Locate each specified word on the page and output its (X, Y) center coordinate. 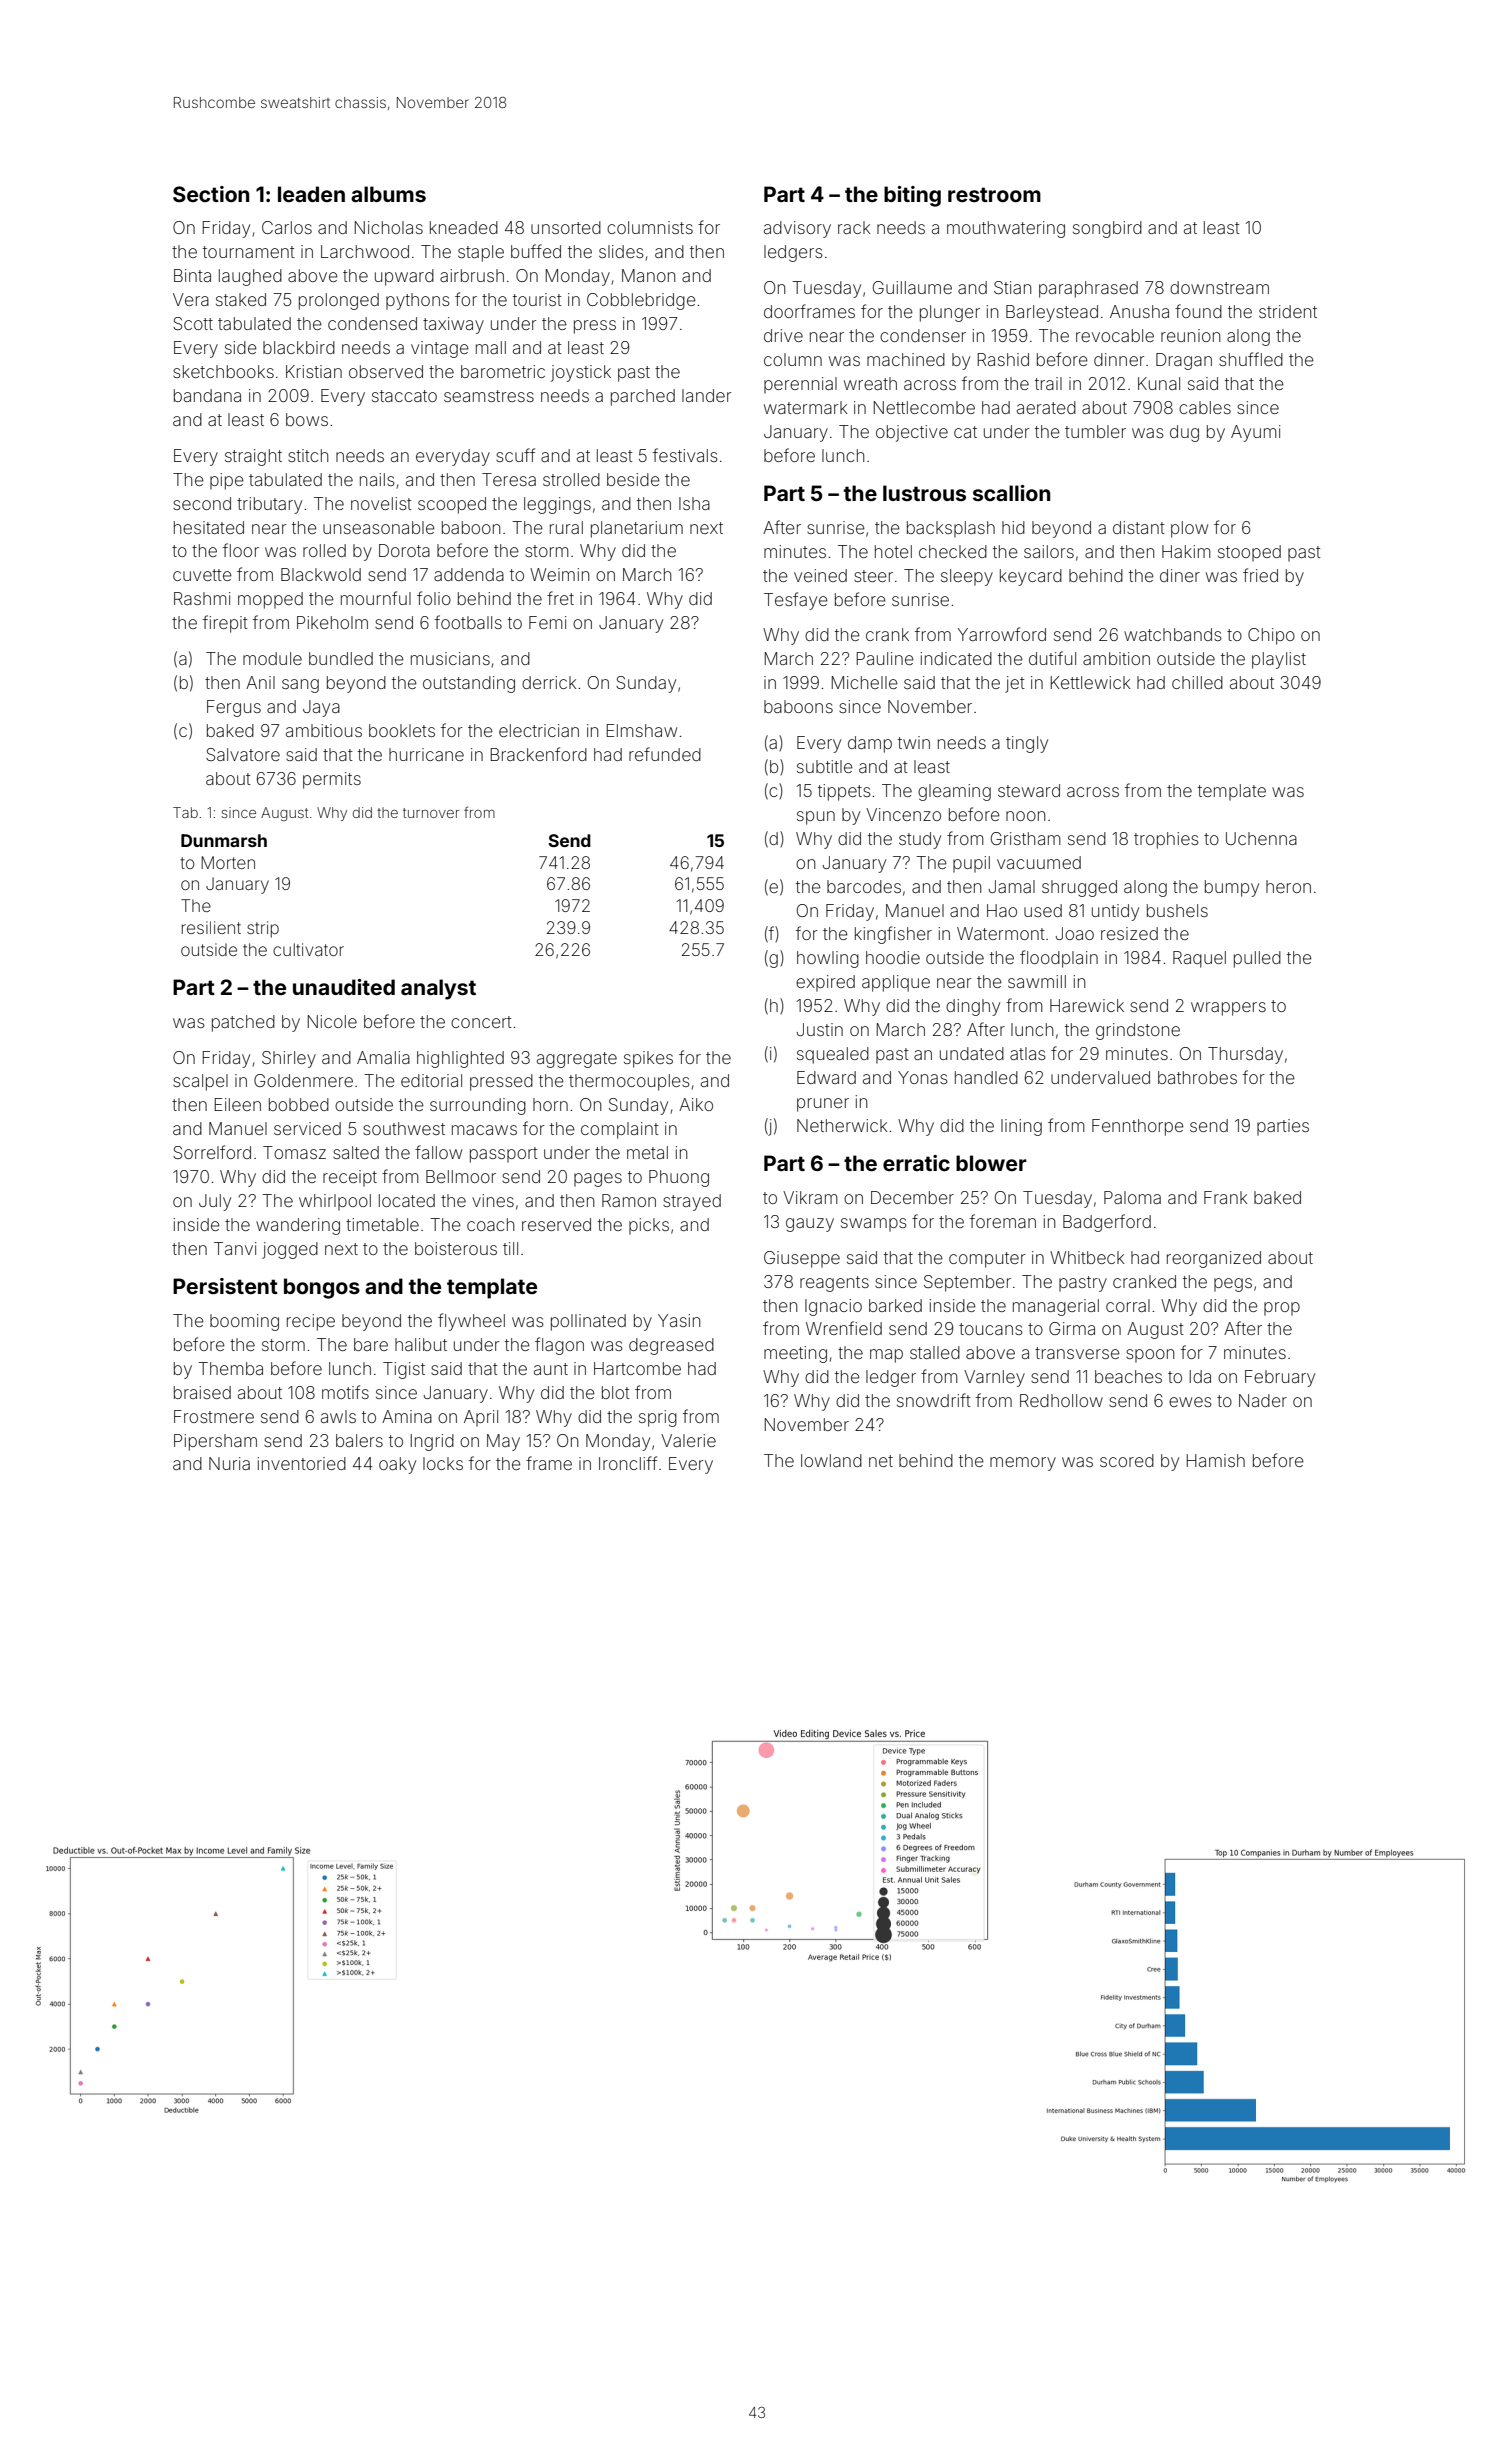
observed (386, 371)
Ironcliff (628, 1463)
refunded (665, 754)
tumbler (1095, 431)
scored (1127, 1460)
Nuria (229, 1463)
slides (621, 251)
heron (1288, 886)
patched (243, 1023)
